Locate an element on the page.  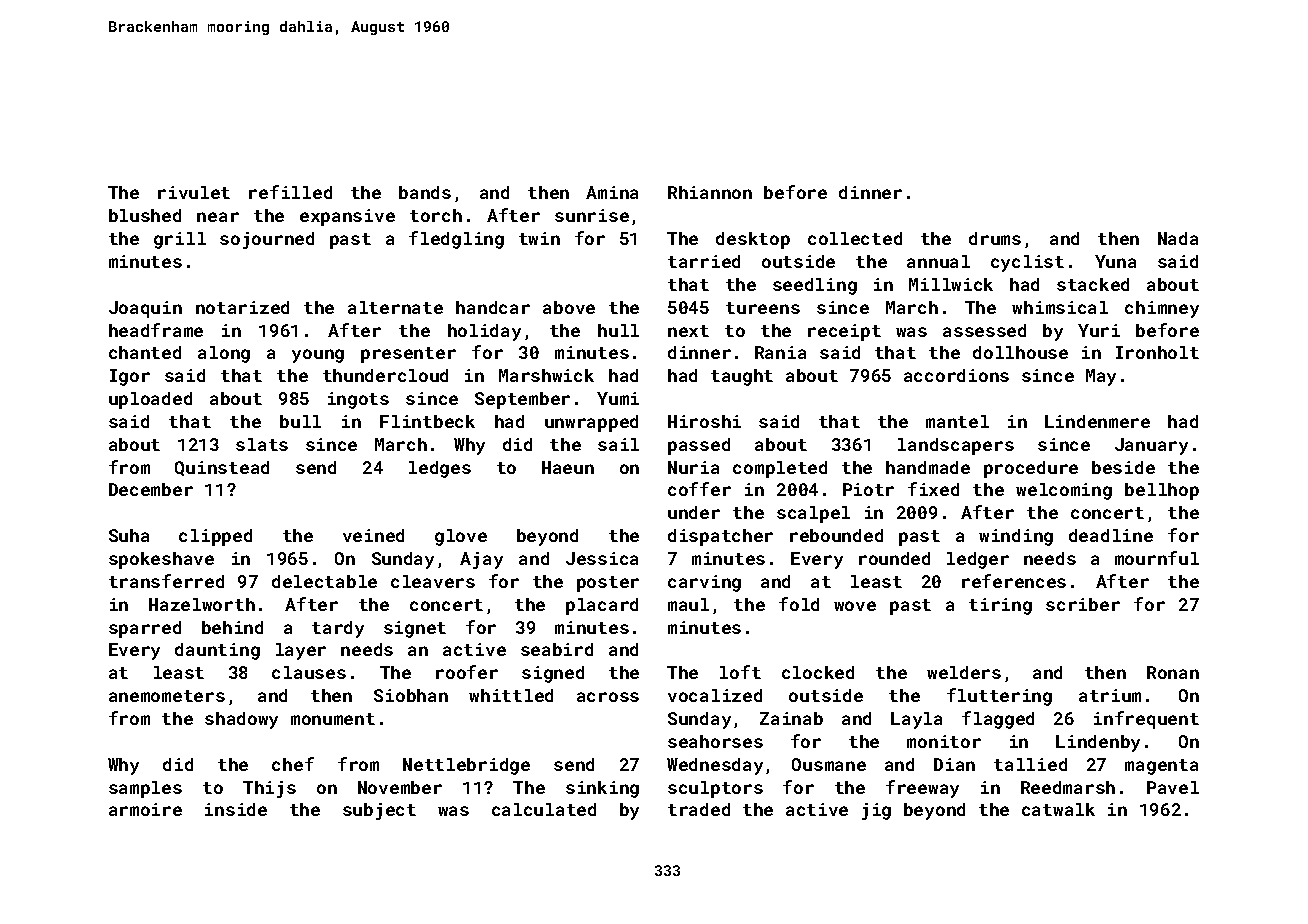
Rhiannon is located at coordinates (710, 192).
